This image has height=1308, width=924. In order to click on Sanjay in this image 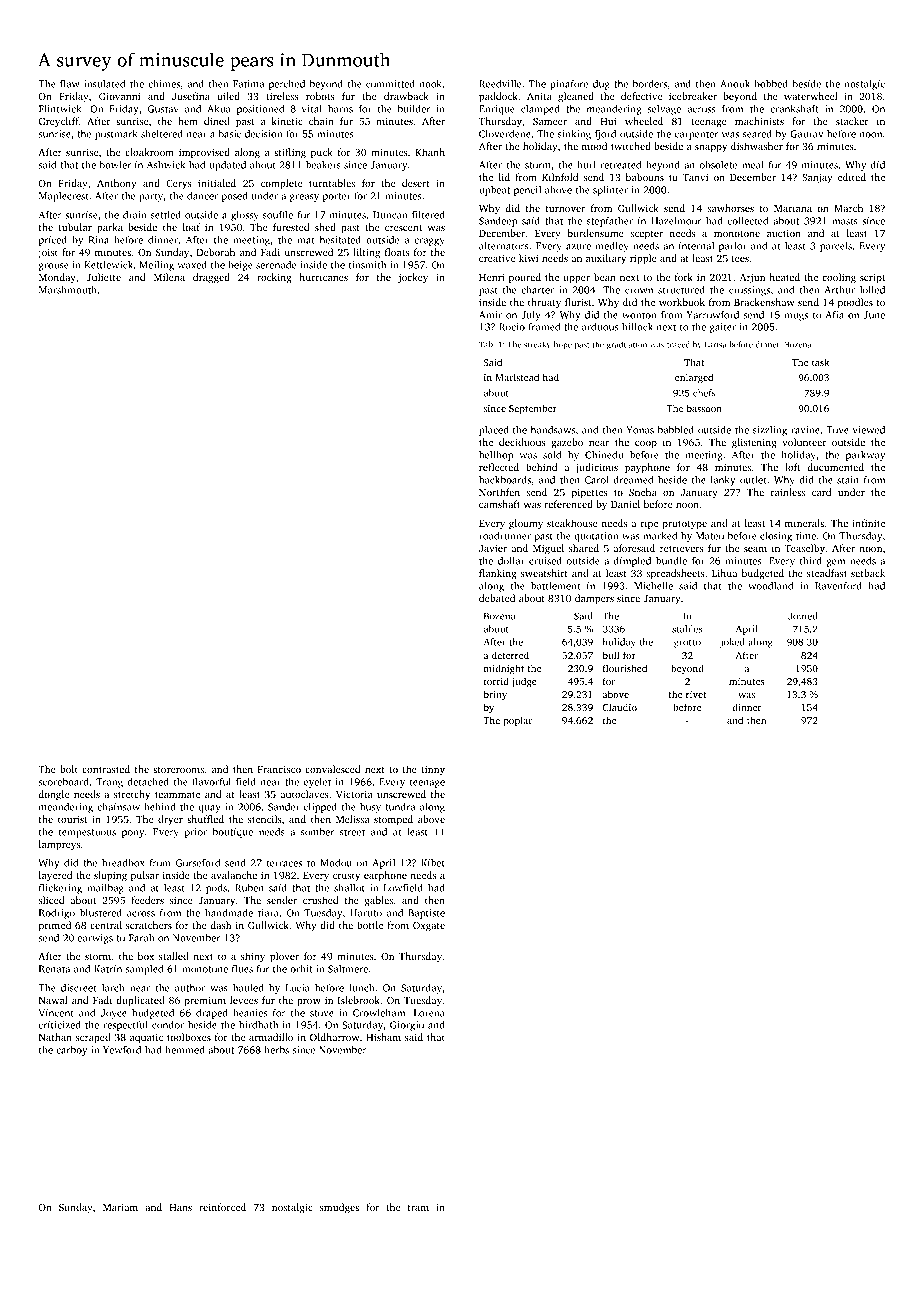, I will do `click(817, 178)`.
